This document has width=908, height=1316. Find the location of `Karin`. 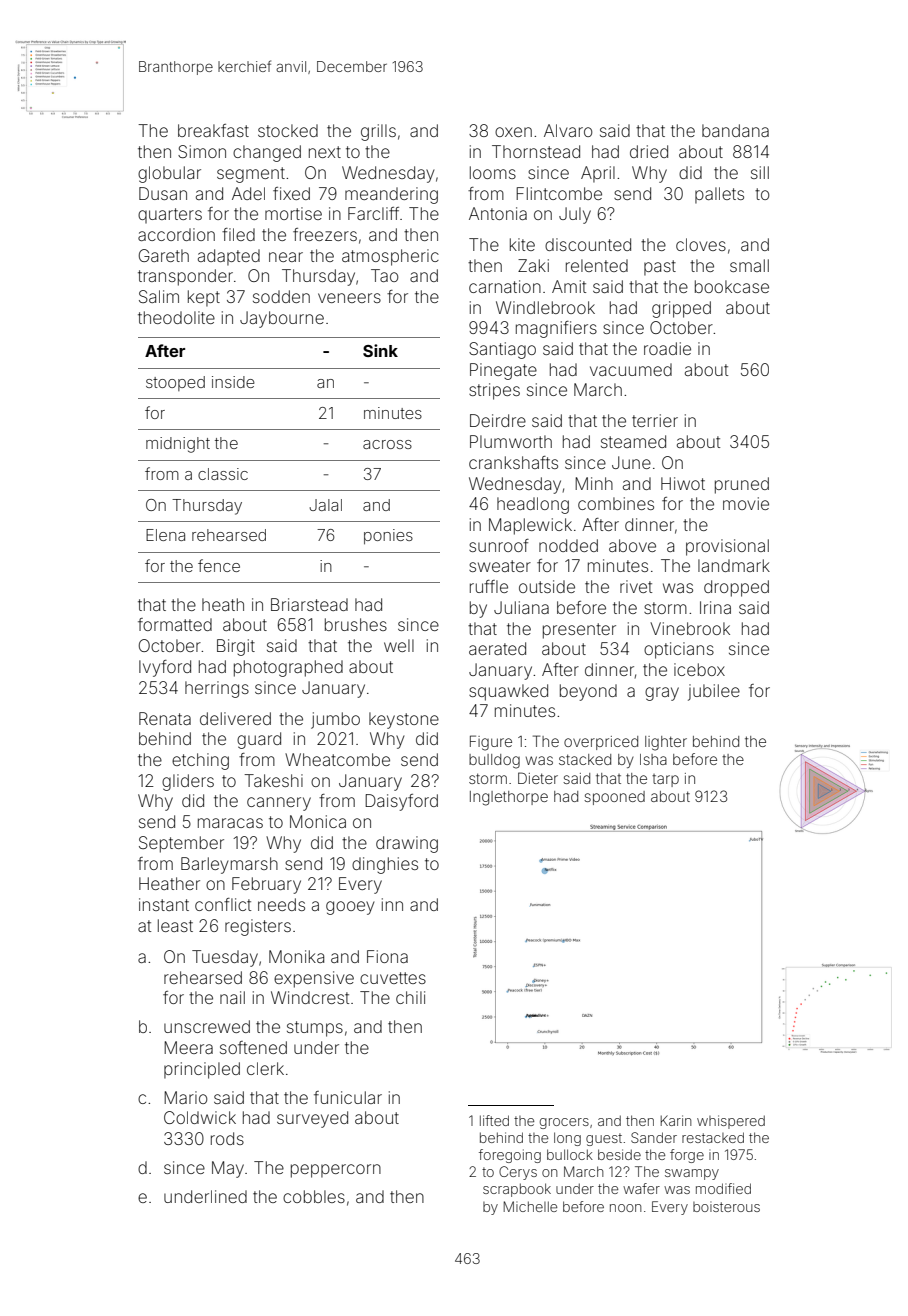

Karin is located at coordinates (675, 1120).
